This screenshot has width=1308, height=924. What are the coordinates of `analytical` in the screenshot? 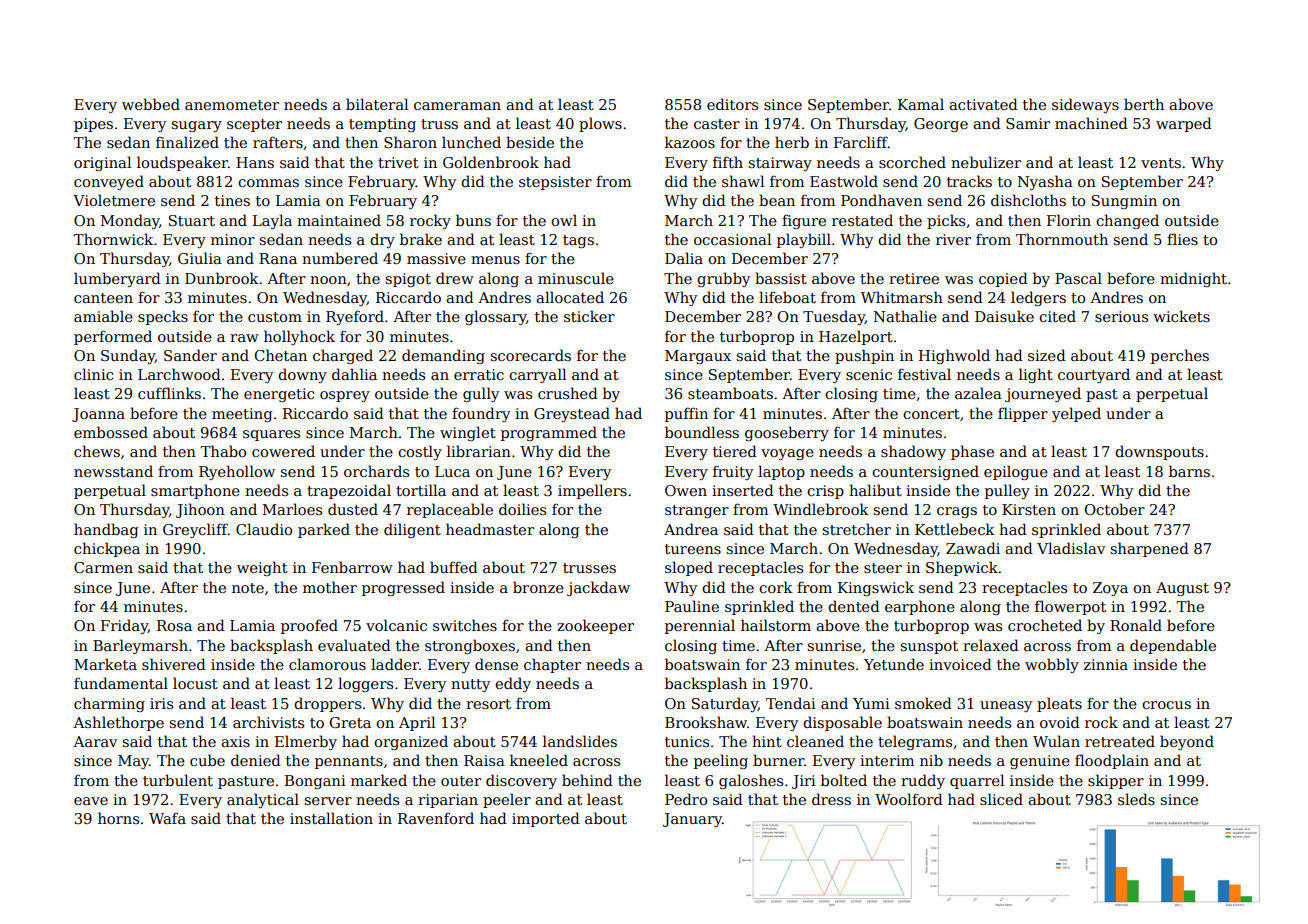 It's located at (263, 800).
